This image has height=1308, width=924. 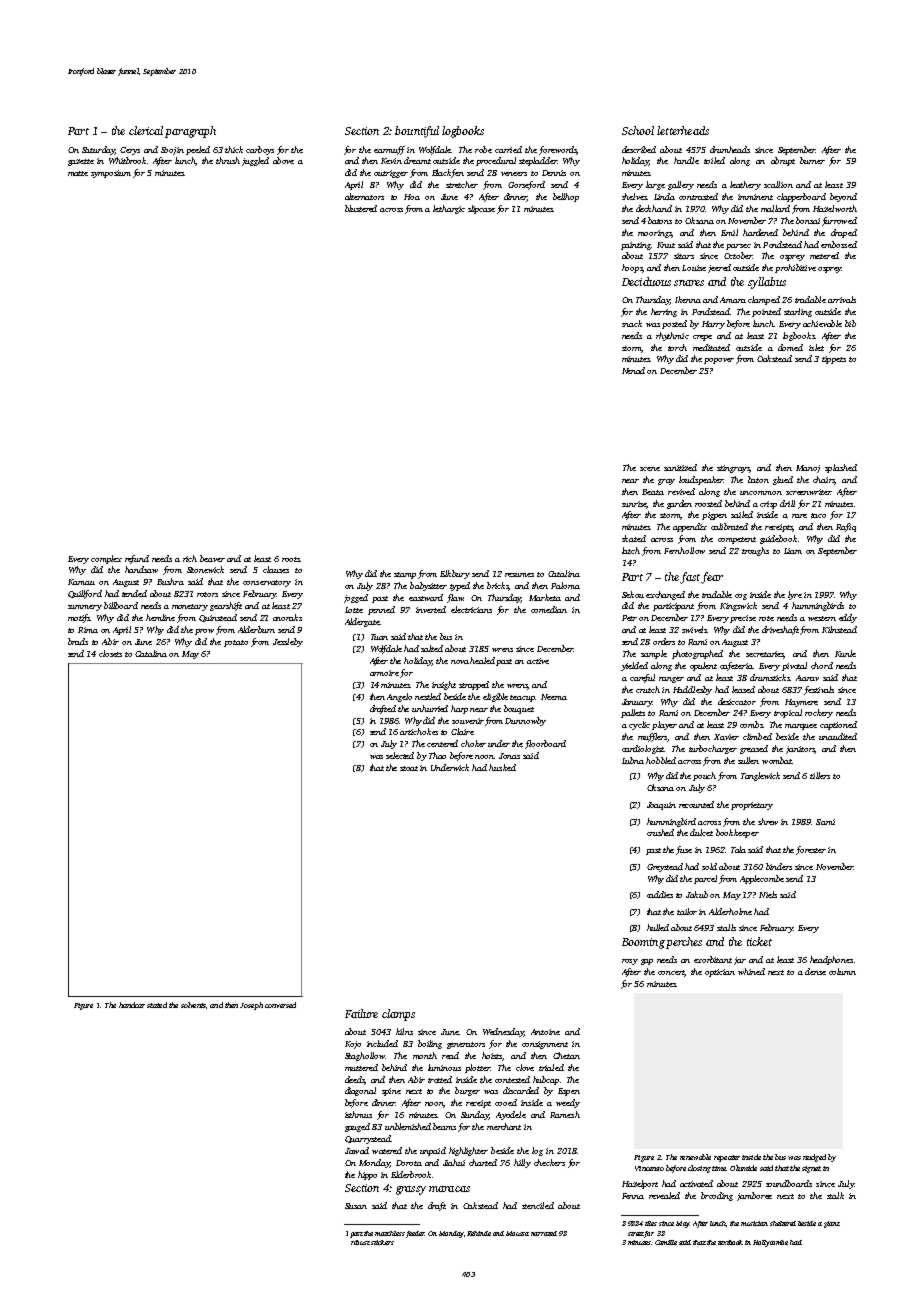 What do you see at coordinates (190, 132) in the image?
I see `paragraph` at bounding box center [190, 132].
